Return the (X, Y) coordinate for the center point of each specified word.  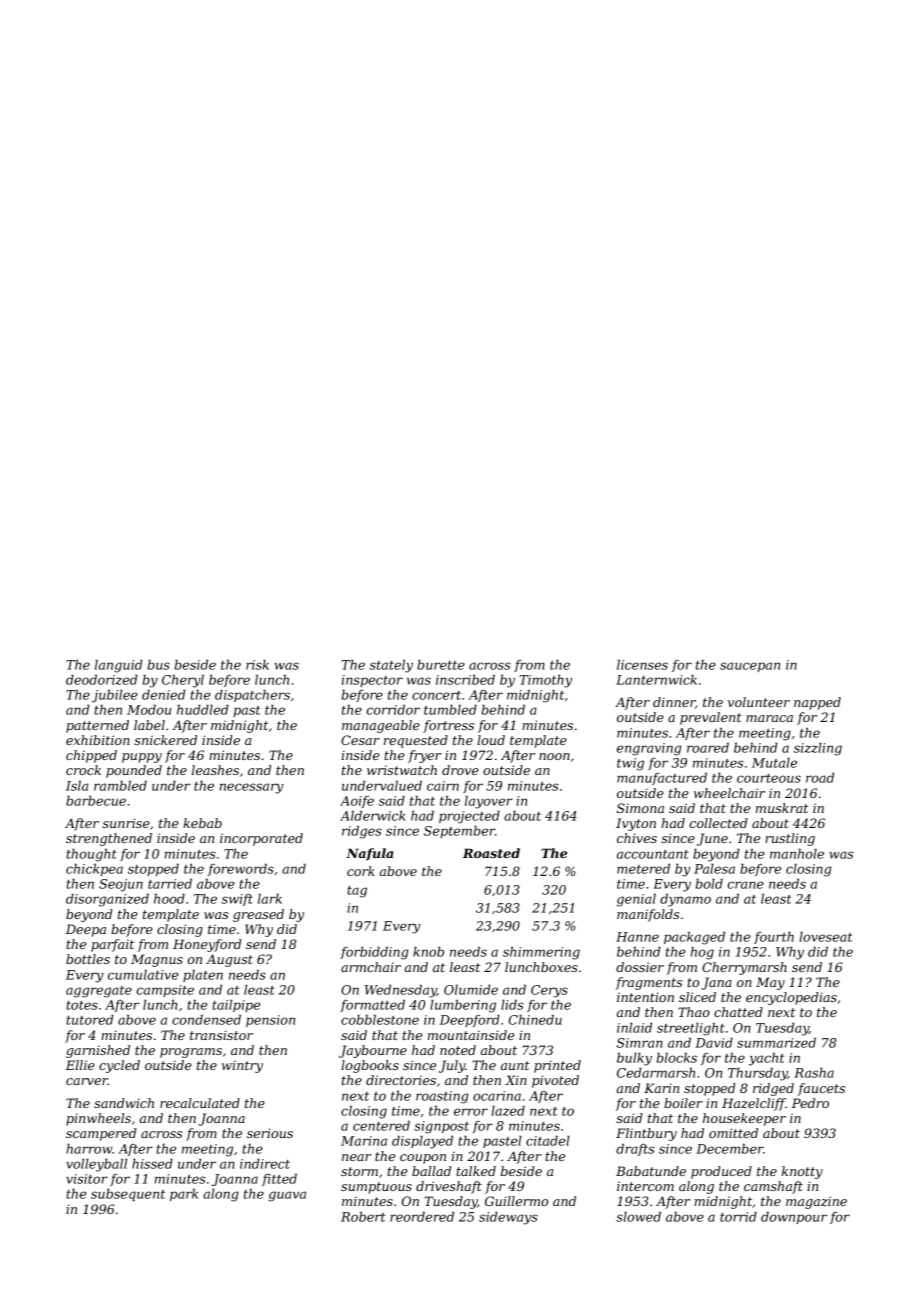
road (820, 777)
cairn (443, 786)
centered (381, 1125)
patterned (97, 726)
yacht (766, 1059)
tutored (89, 1019)
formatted (372, 1005)
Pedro (810, 1103)
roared (708, 747)
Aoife (357, 802)
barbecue (96, 800)
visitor (87, 1179)
